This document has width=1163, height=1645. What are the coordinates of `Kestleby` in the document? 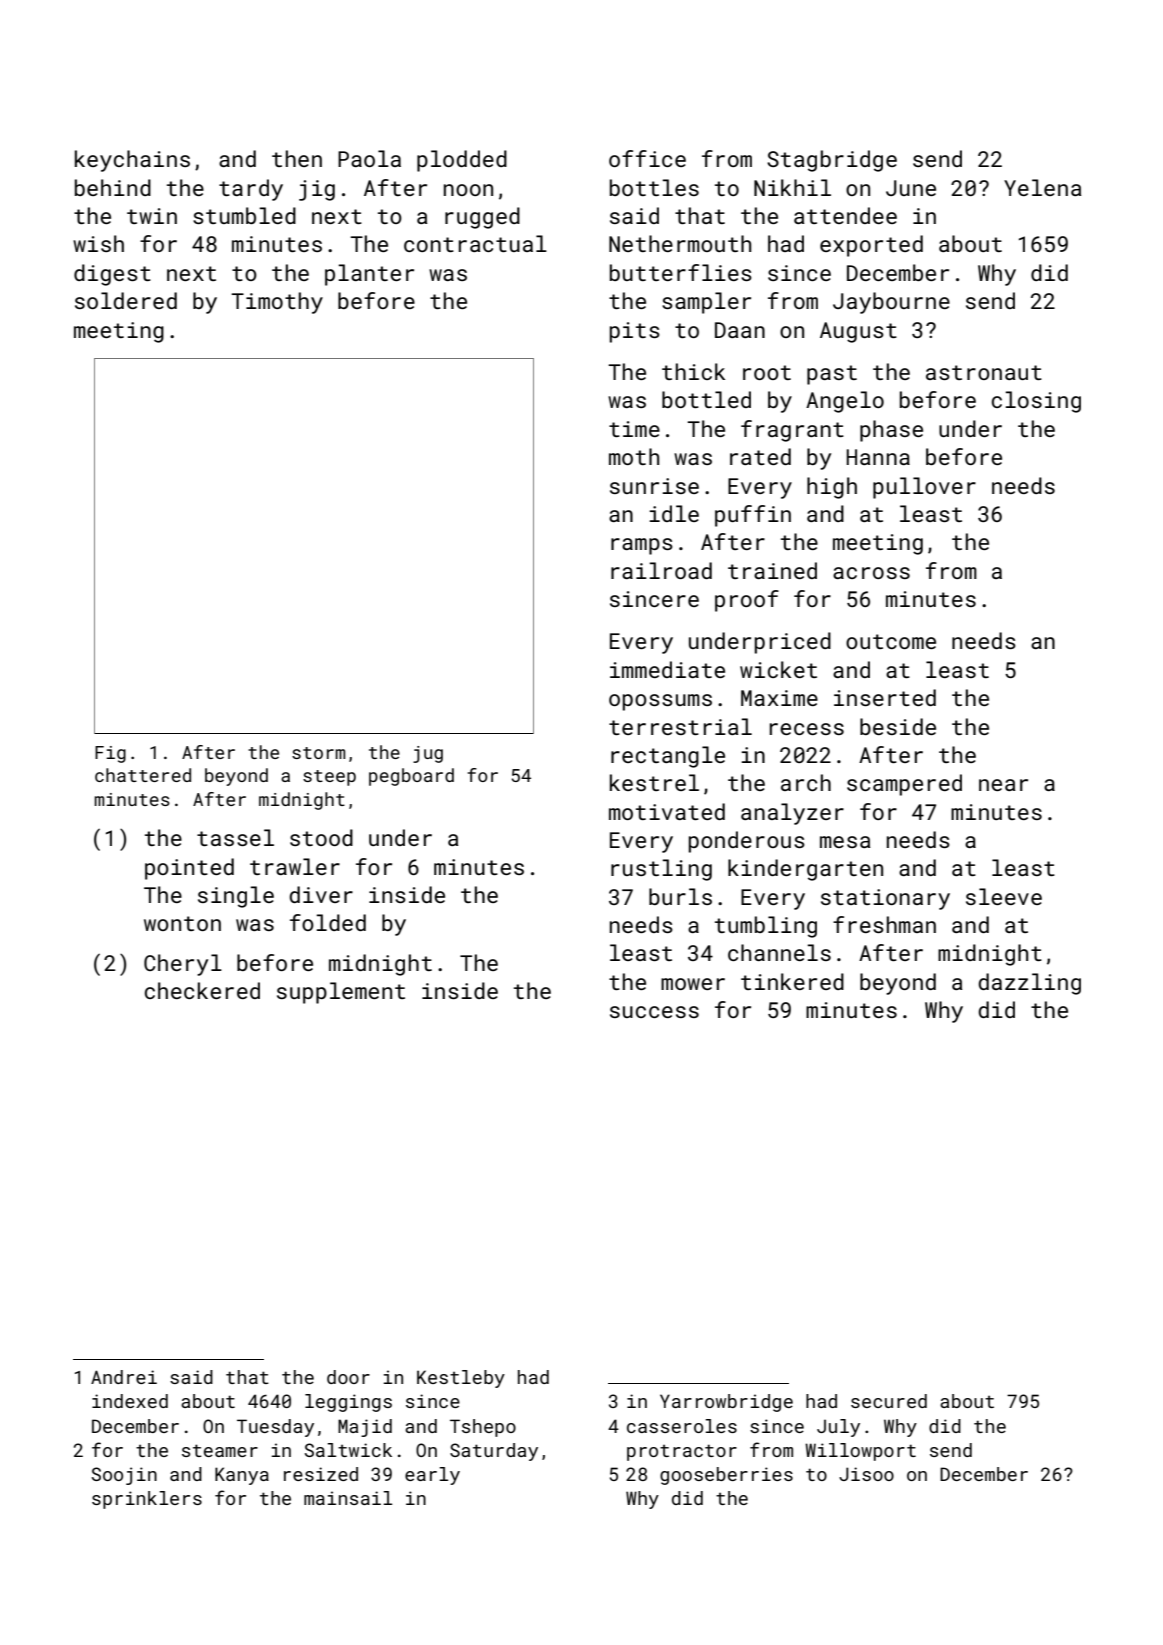 It's located at (461, 1379).
